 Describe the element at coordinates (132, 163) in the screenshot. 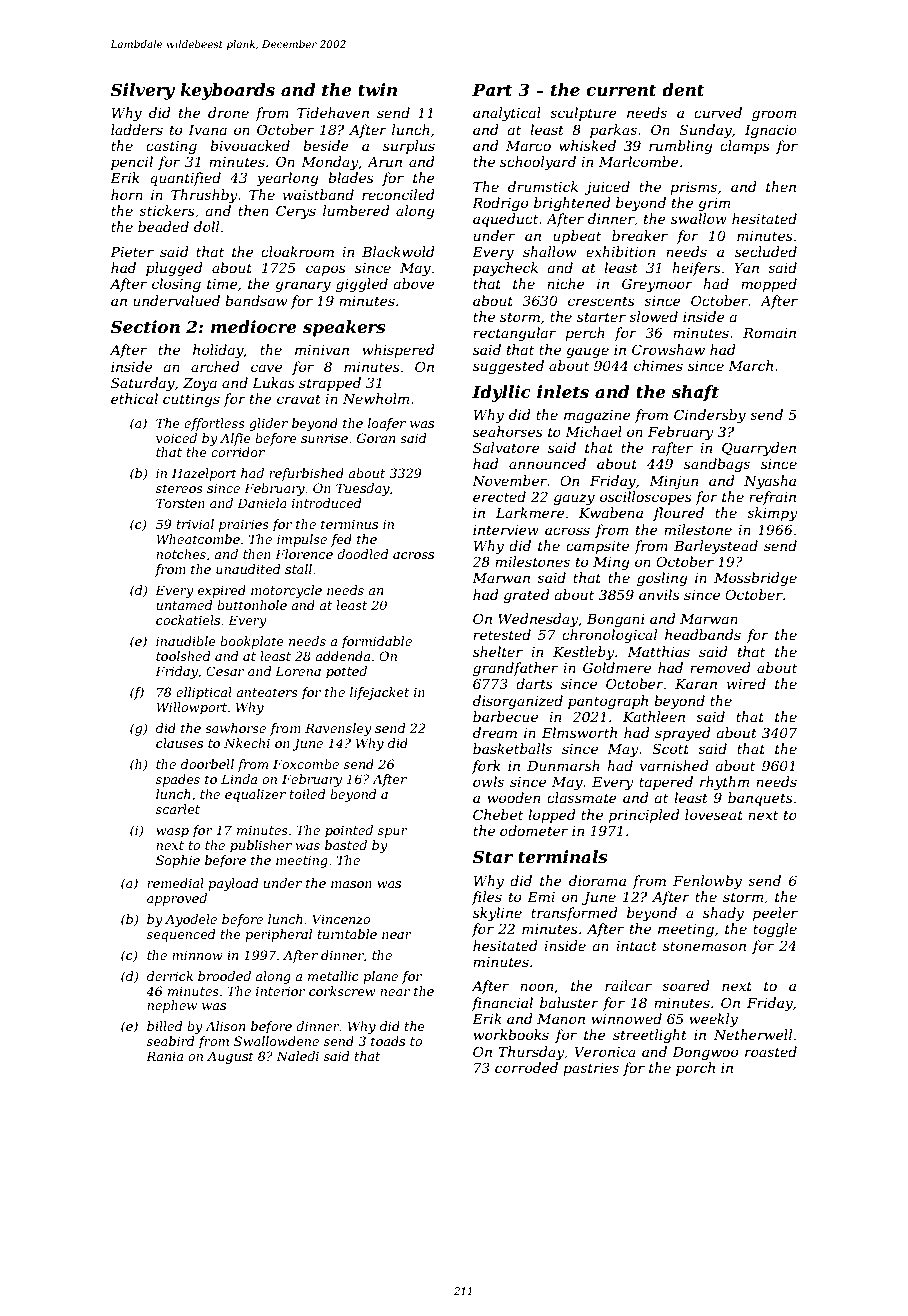

I see `pencil` at that location.
